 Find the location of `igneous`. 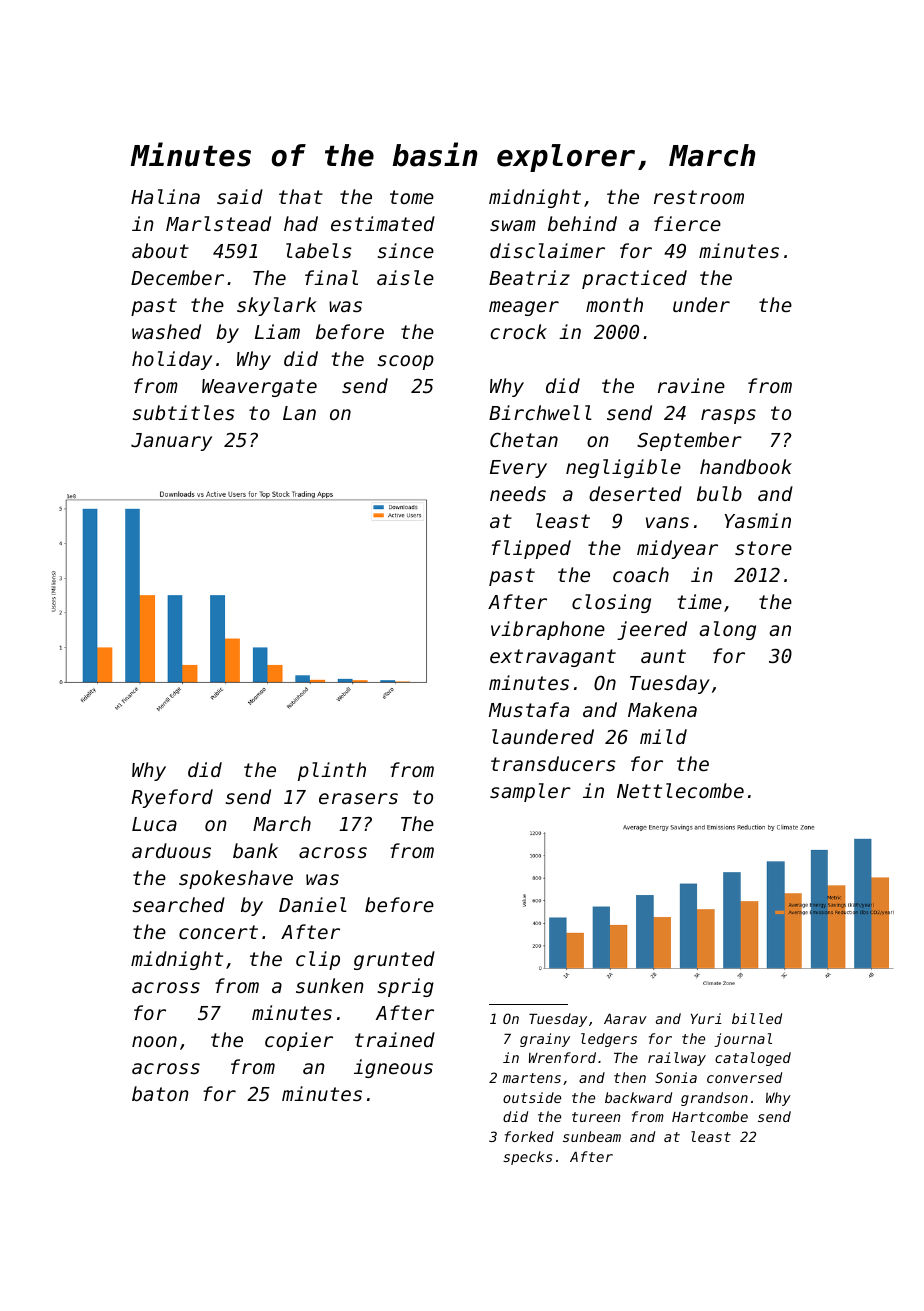

igneous is located at coordinates (393, 1068).
